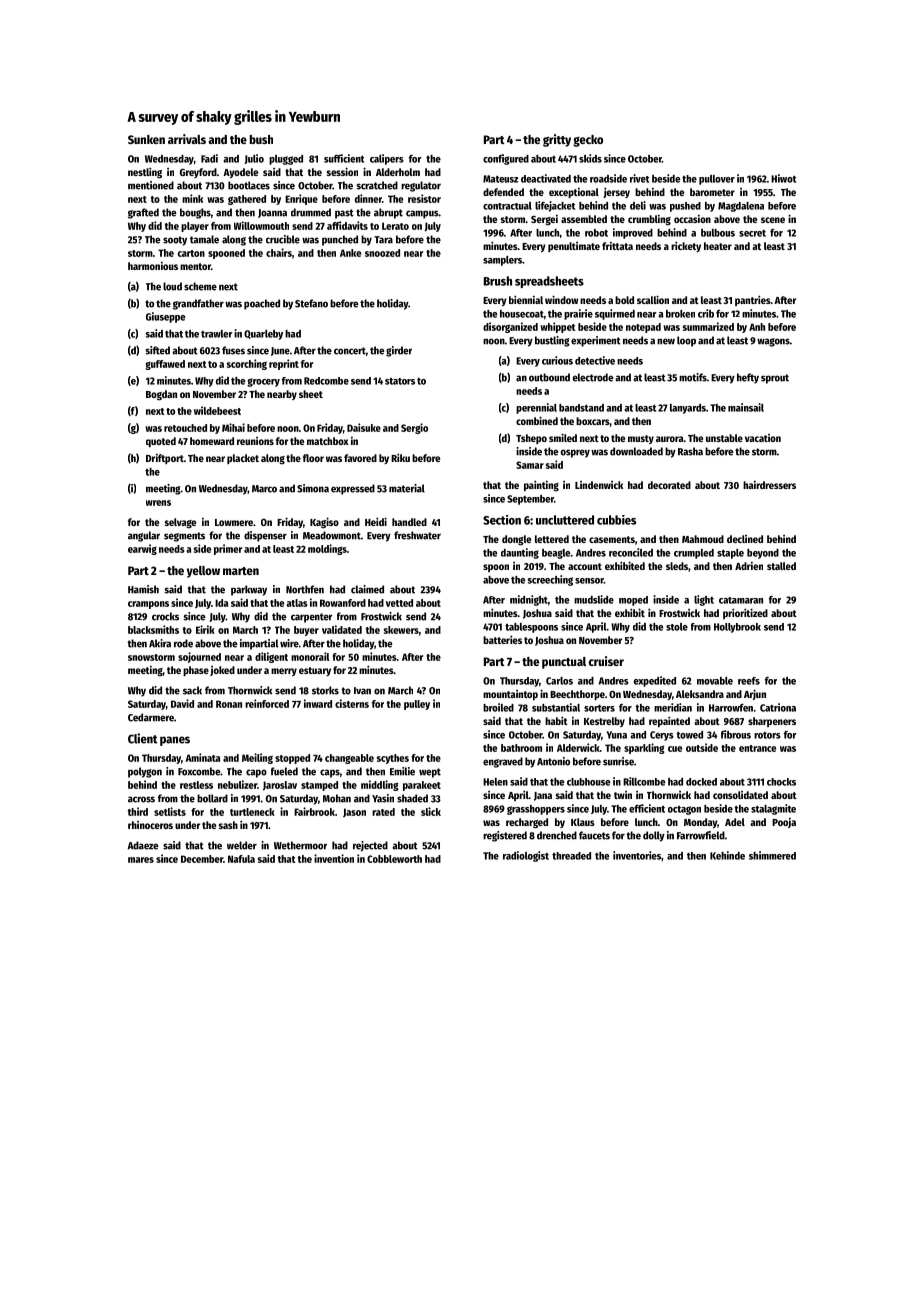 The image size is (924, 1314). Describe the element at coordinates (763, 554) in the screenshot. I see `beyond` at that location.
